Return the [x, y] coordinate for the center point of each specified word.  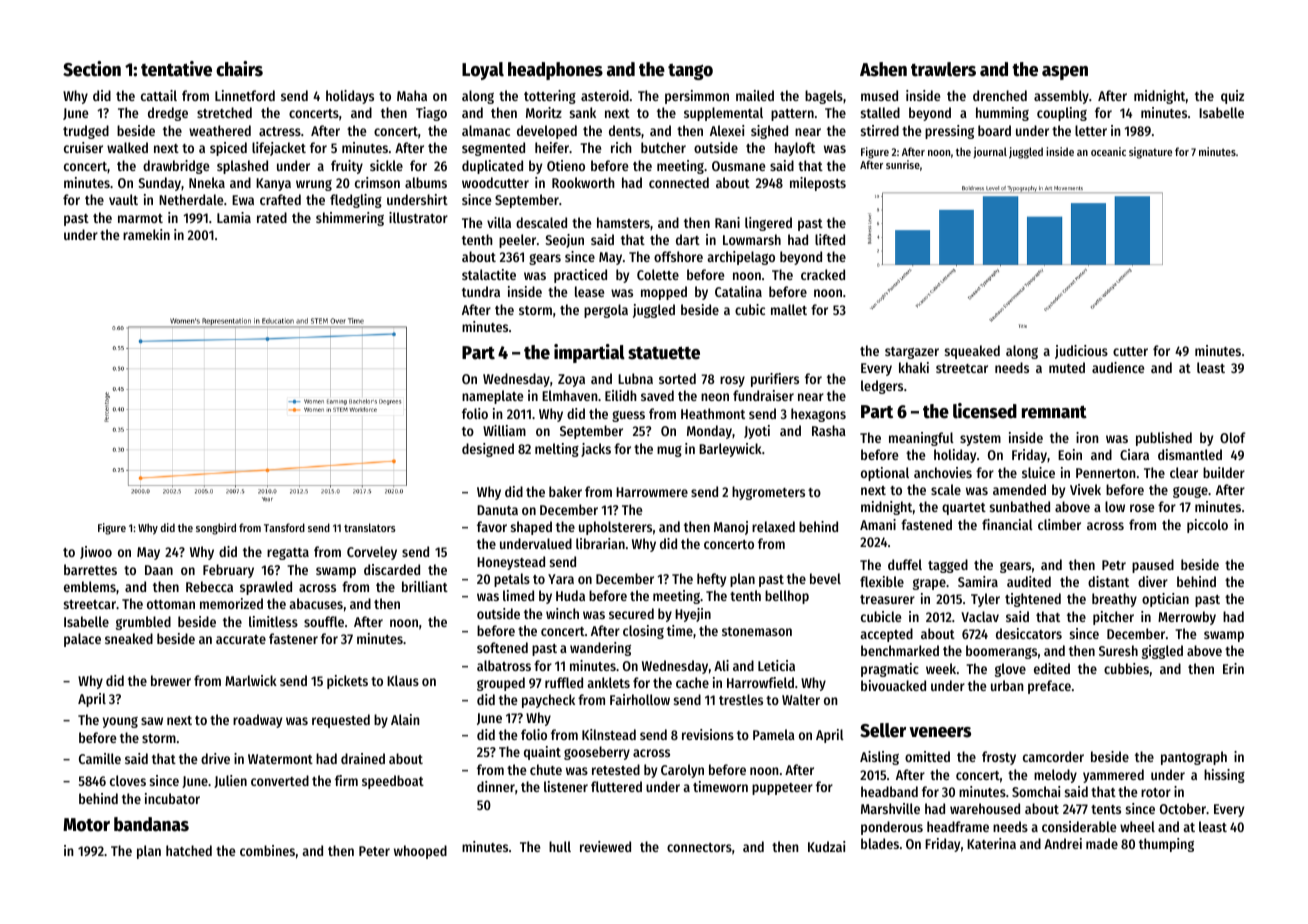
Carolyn [682, 771]
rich [621, 147]
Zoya [571, 380]
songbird [216, 529]
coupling [1062, 114]
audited [1029, 581]
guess [628, 416]
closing [643, 632]
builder [1224, 472]
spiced [228, 149]
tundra [481, 291]
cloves [128, 780]
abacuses [316, 603]
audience [1118, 367]
